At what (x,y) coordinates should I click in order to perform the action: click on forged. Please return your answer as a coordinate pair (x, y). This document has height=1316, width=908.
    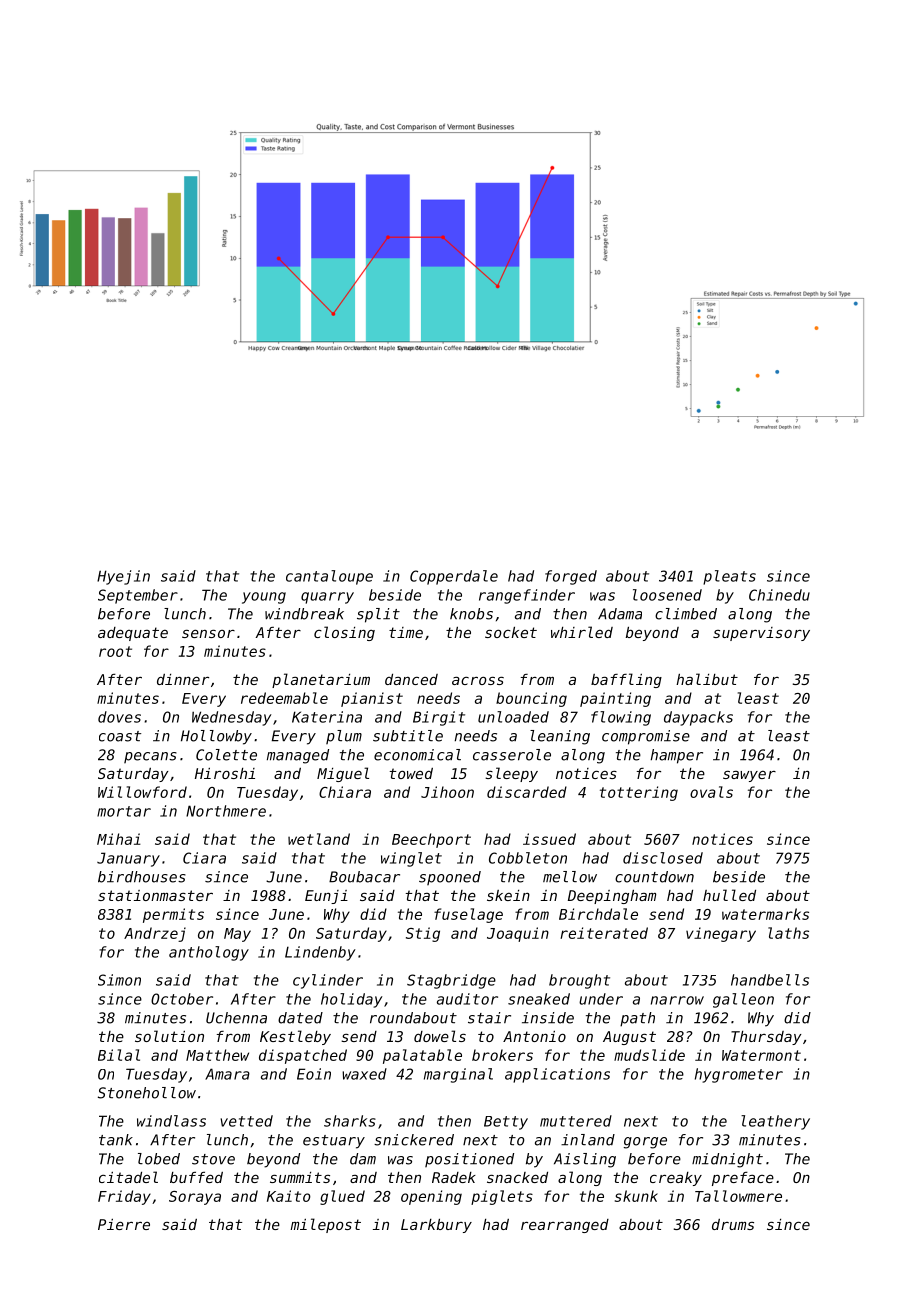
    Looking at the image, I should click on (571, 577).
